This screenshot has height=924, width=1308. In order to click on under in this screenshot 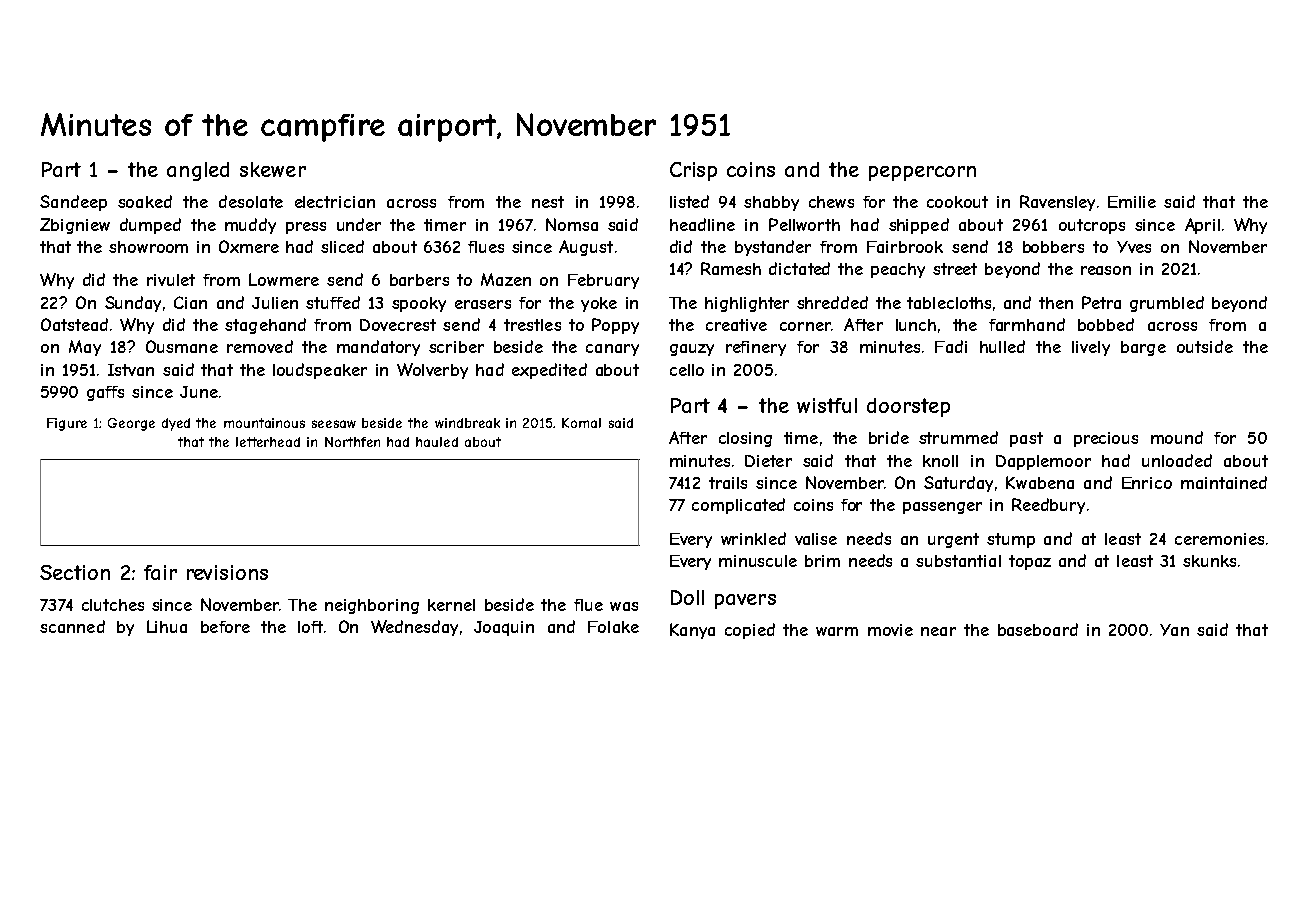, I will do `click(359, 224)`.
